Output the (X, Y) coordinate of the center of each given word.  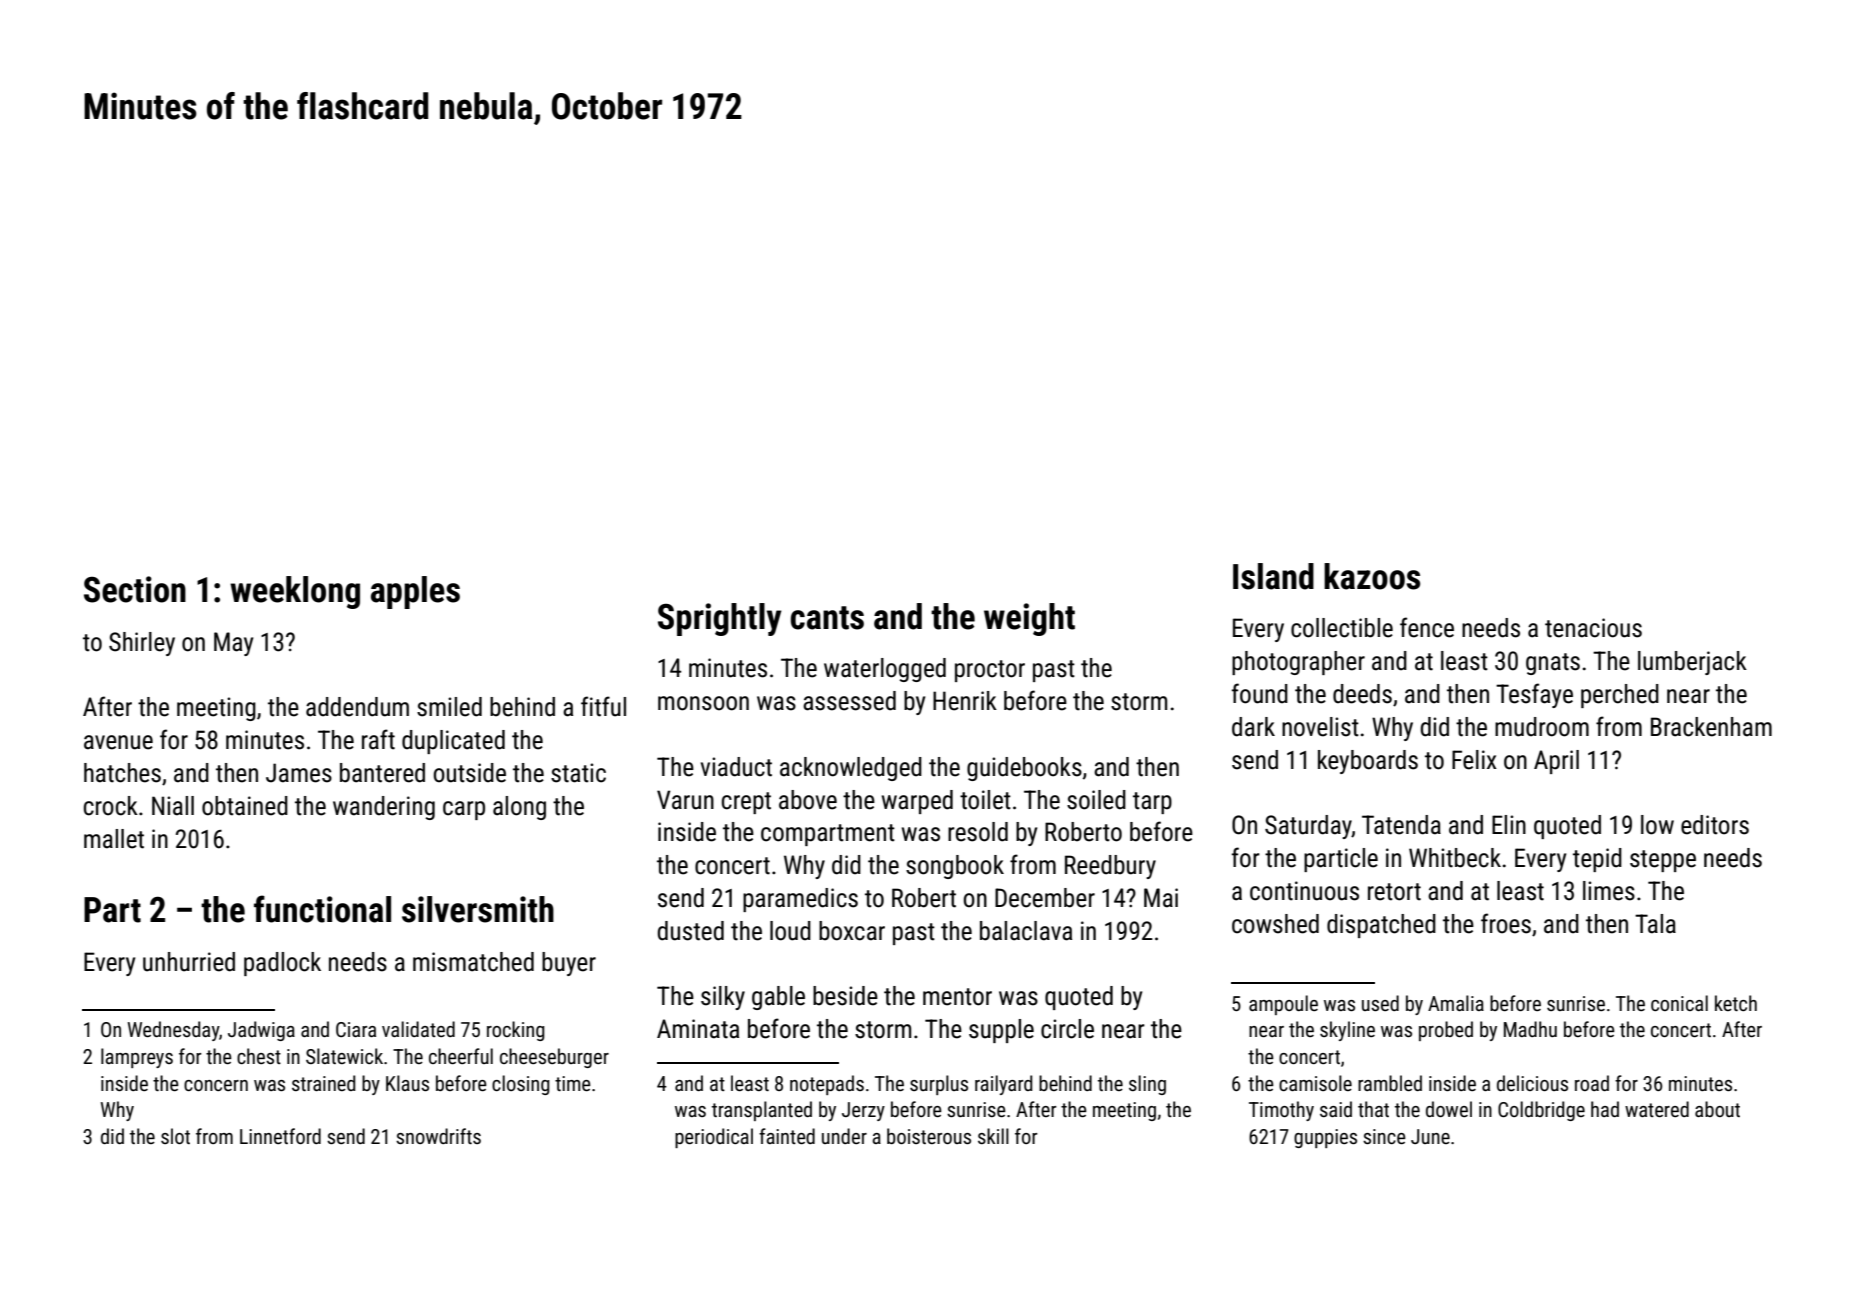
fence (1427, 627)
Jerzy (863, 1111)
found (1260, 693)
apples (415, 592)
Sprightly (720, 619)
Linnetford (280, 1136)
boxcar (852, 931)
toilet (985, 800)
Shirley (142, 644)
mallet (114, 839)
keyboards (1368, 762)
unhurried (189, 962)
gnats (1553, 664)
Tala (1655, 924)
